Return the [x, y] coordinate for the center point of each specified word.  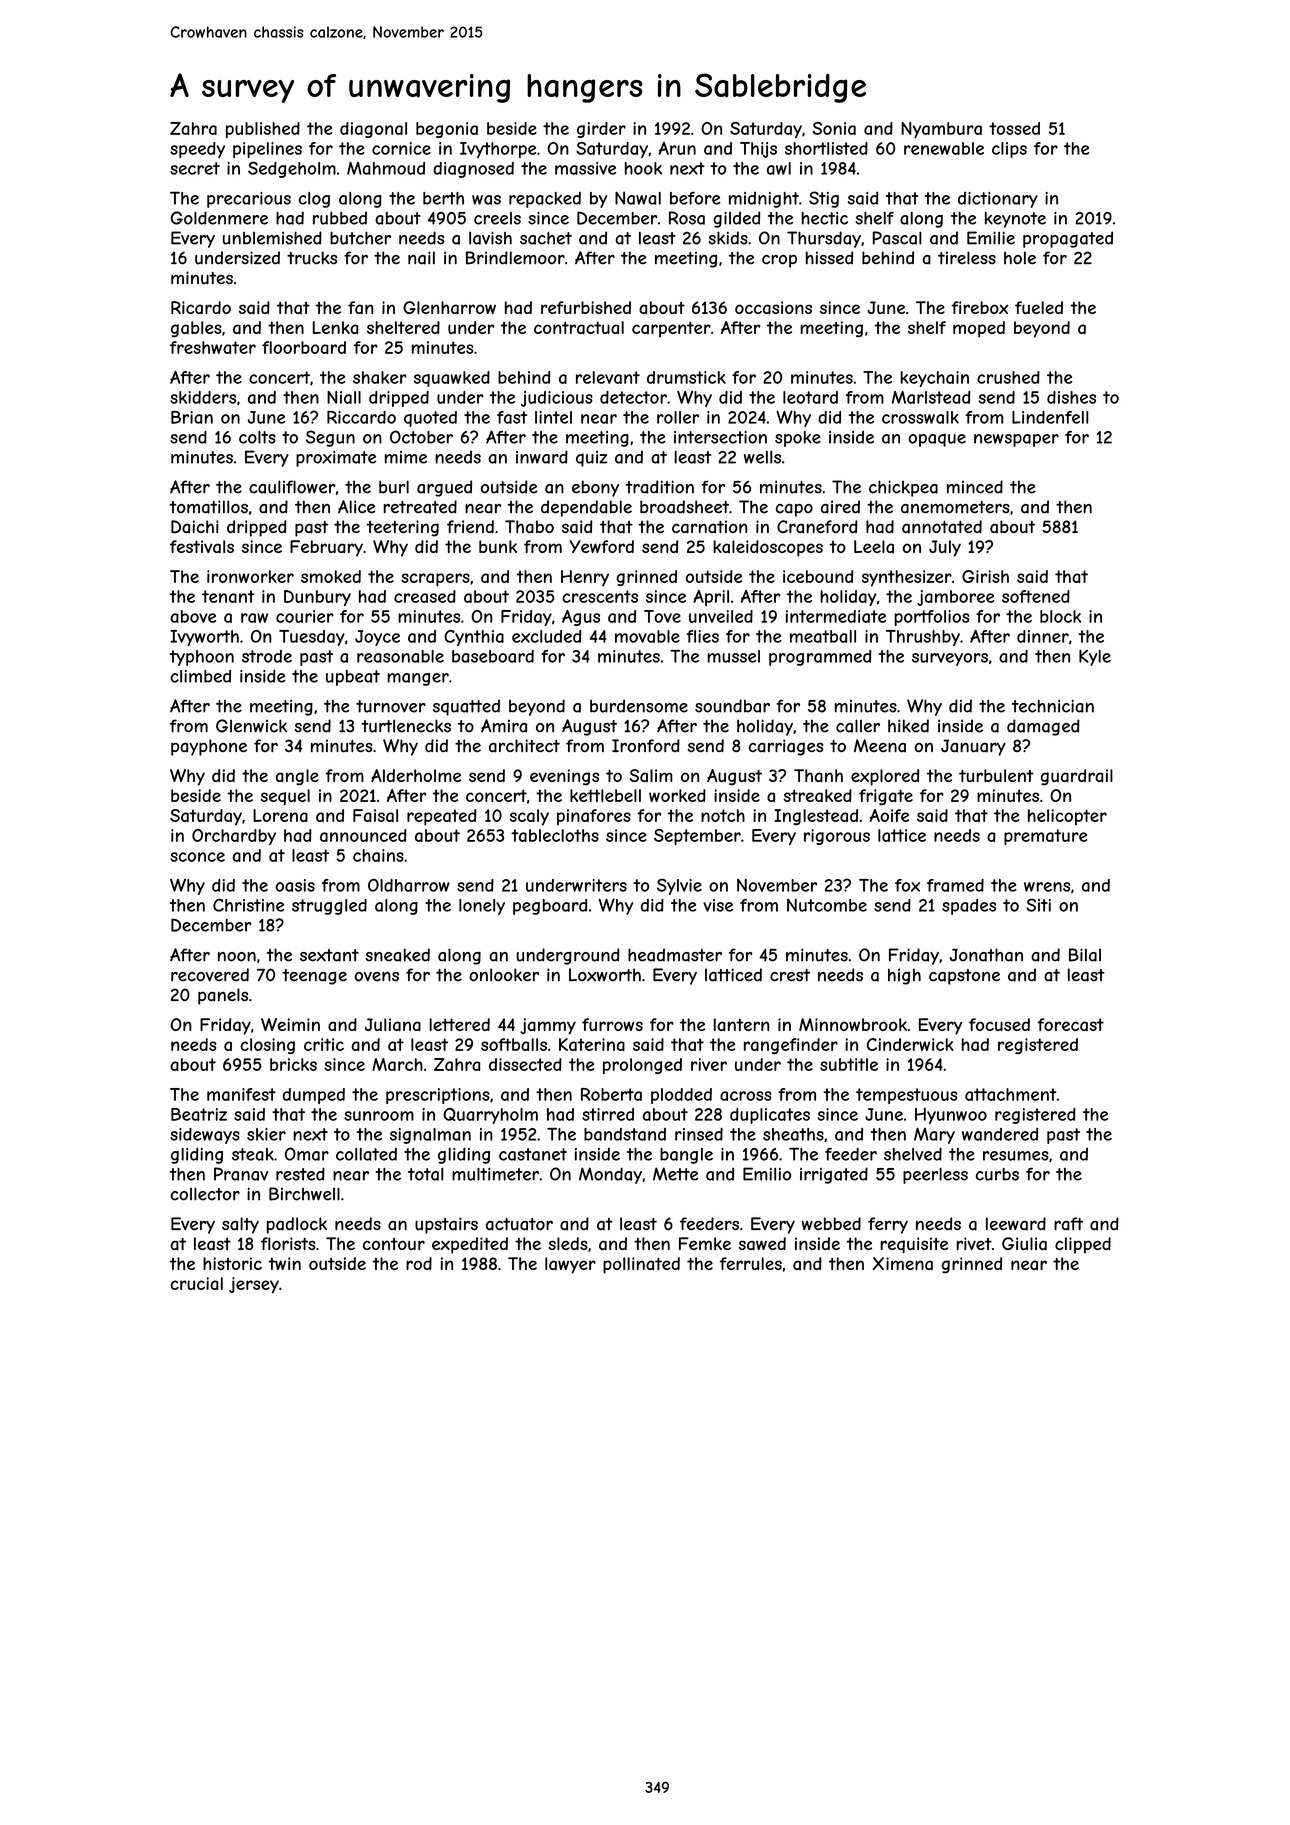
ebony [595, 488]
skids [728, 238]
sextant [329, 955]
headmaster [675, 955]
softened [1036, 596]
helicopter [1067, 817]
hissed [829, 258]
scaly [529, 817]
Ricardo [201, 307]
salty [240, 1225]
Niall [344, 397]
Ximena [903, 1263]
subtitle [849, 1064]
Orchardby [234, 837]
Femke [705, 1243]
